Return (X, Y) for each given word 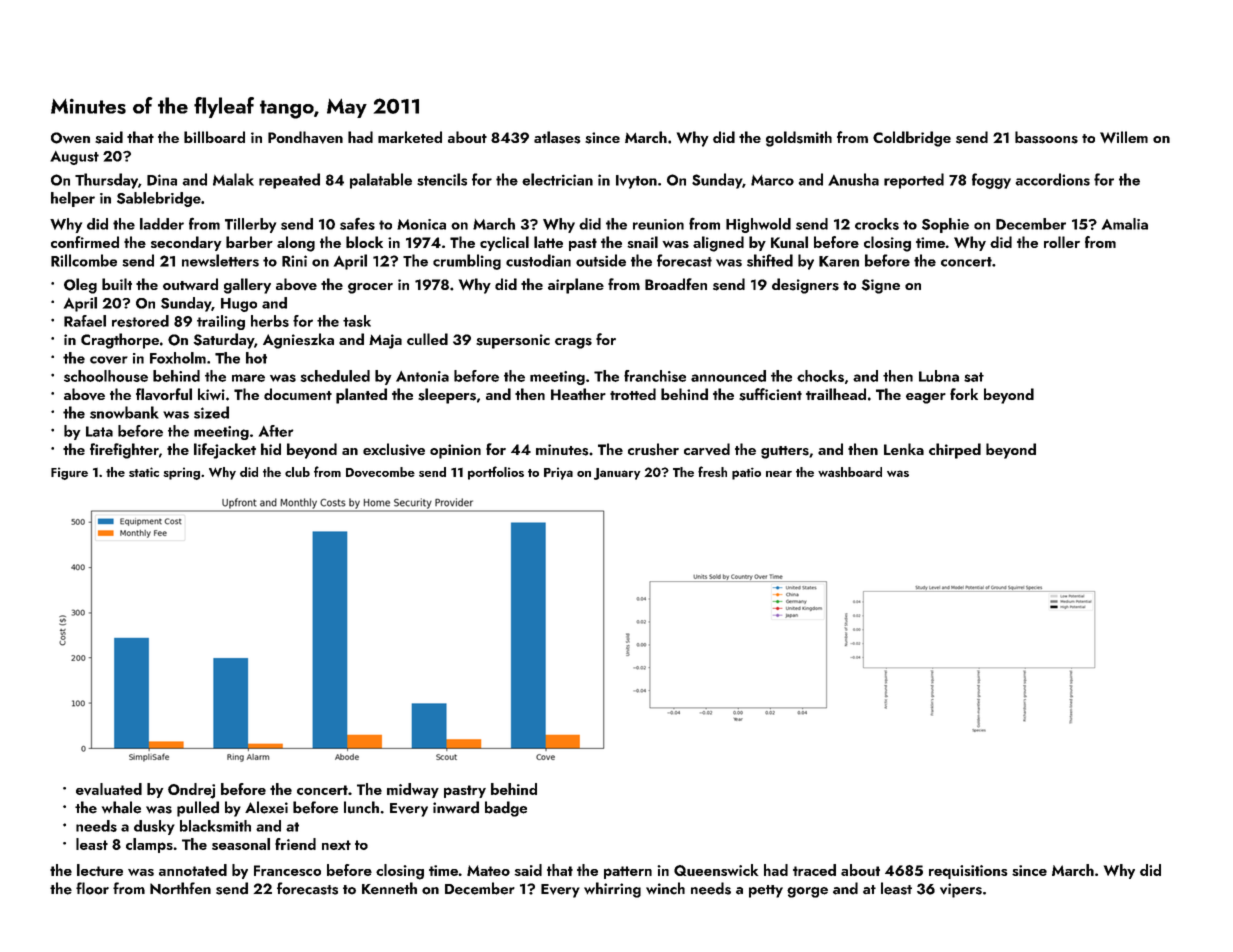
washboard (850, 472)
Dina (162, 180)
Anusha (853, 179)
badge (506, 809)
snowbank (124, 412)
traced (814, 870)
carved (707, 449)
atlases (557, 137)
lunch (361, 807)
